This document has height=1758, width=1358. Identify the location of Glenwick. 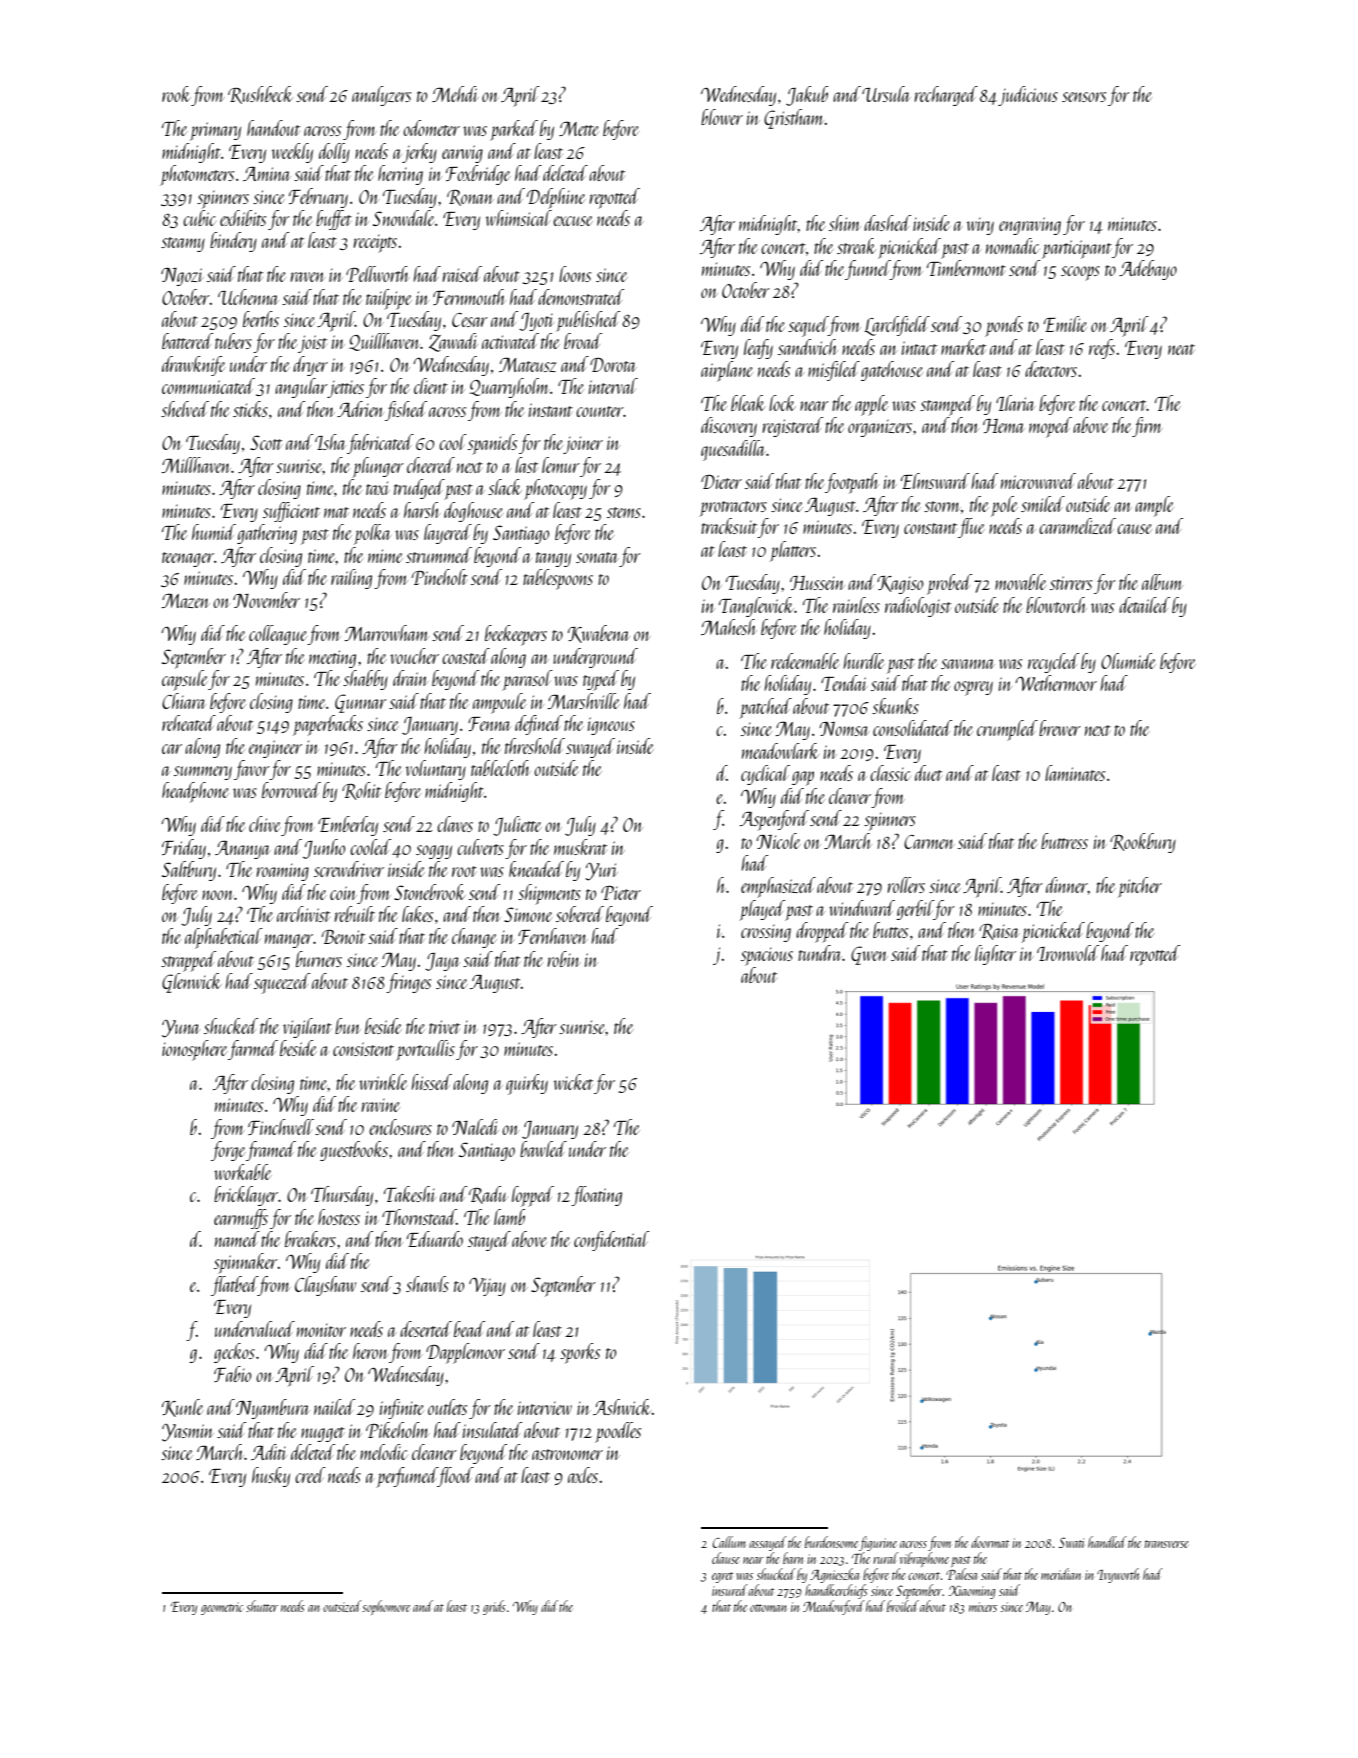
(192, 983).
